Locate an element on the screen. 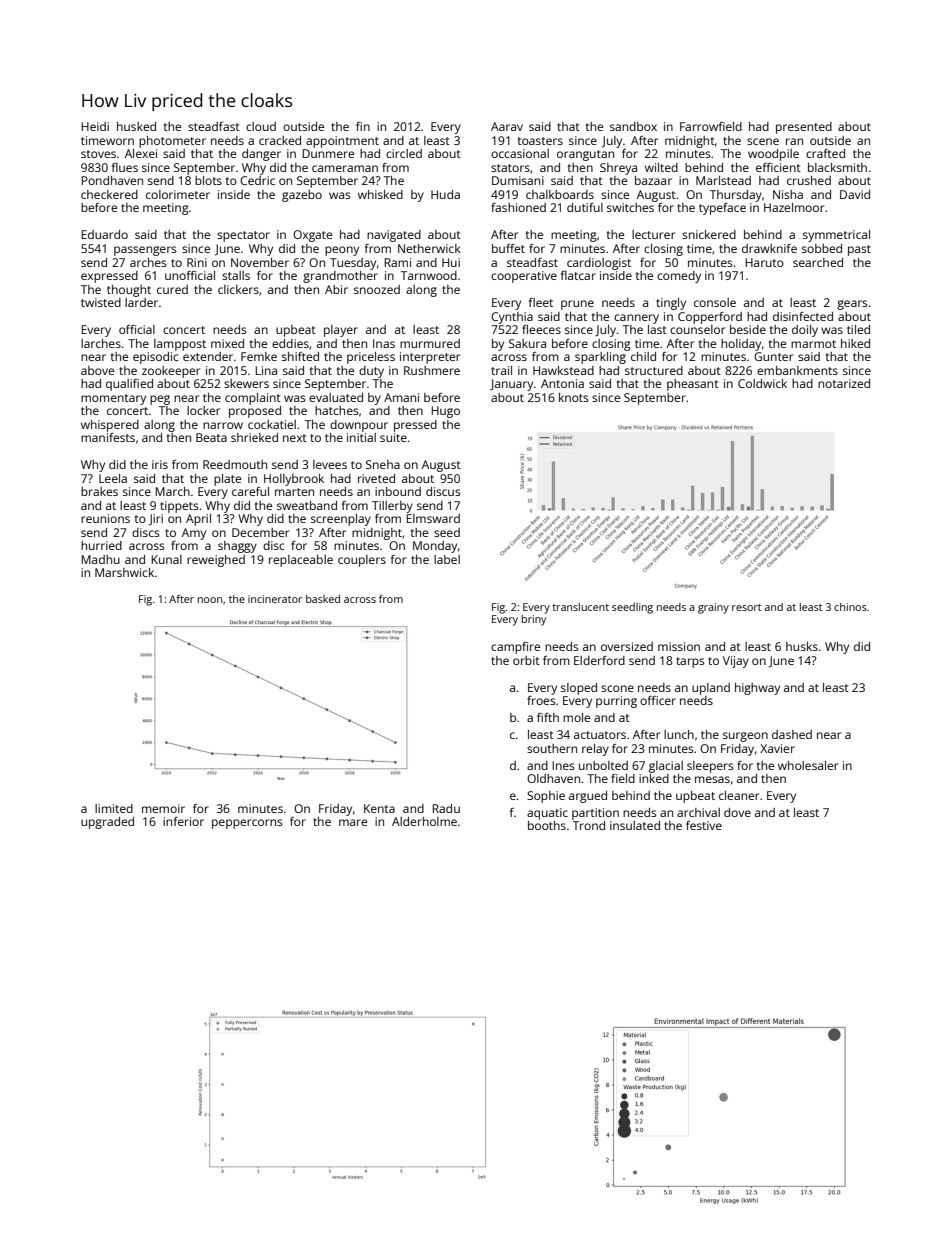  twisted is located at coordinates (101, 302).
